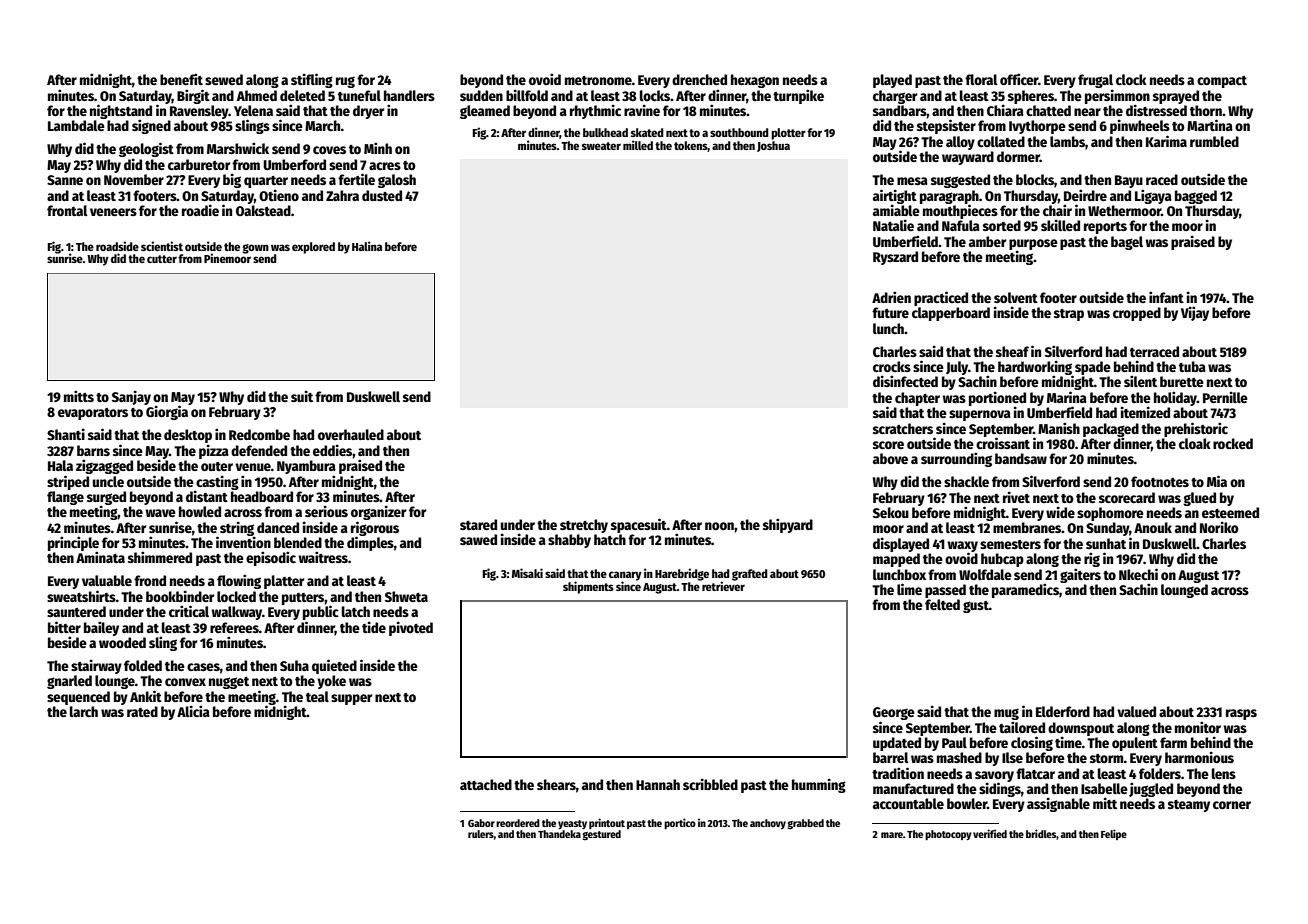 Image resolution: width=1308 pixels, height=924 pixels. I want to click on membranes, so click(1027, 527).
